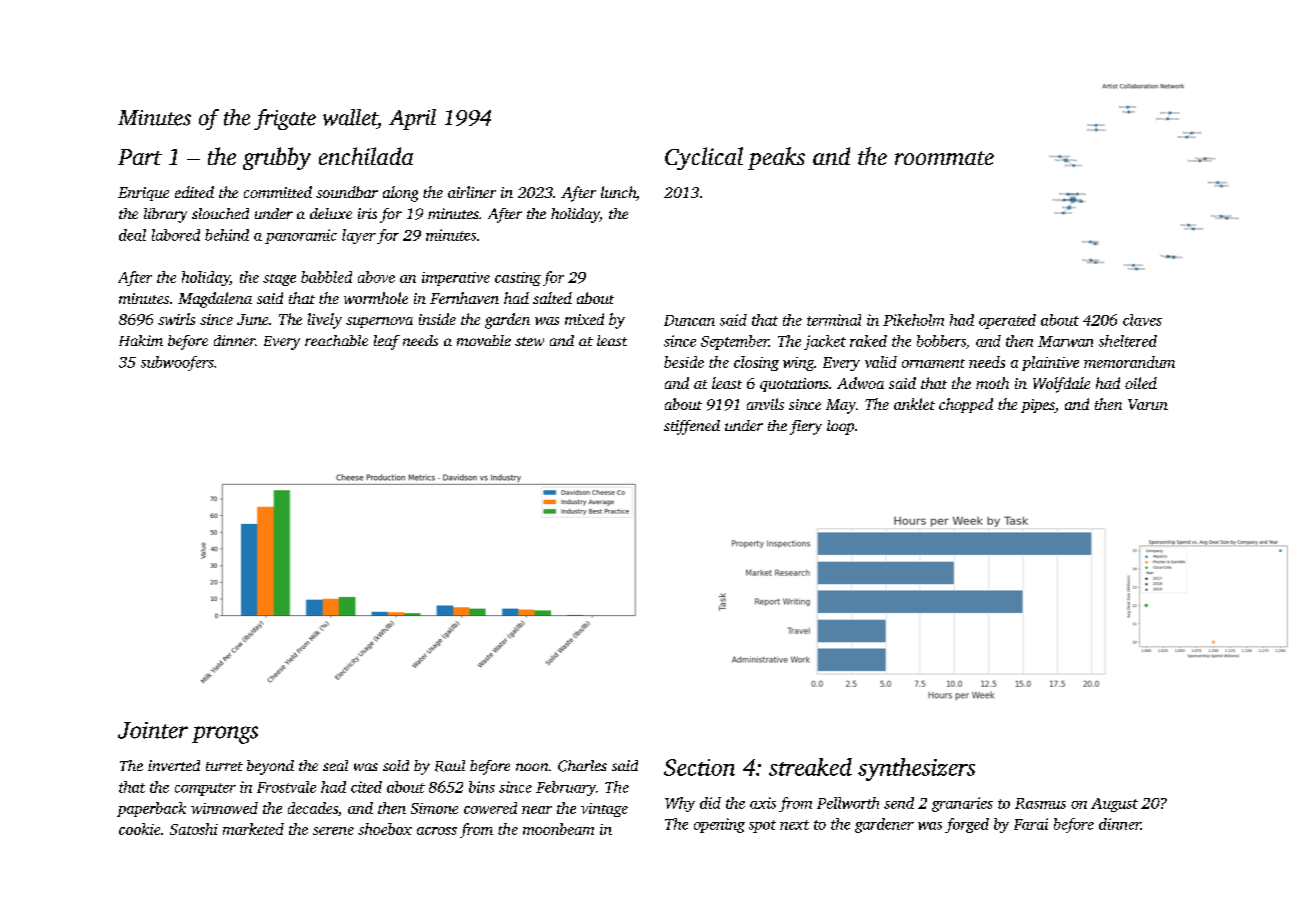 This screenshot has height=924, width=1308. I want to click on grubby, so click(277, 158).
